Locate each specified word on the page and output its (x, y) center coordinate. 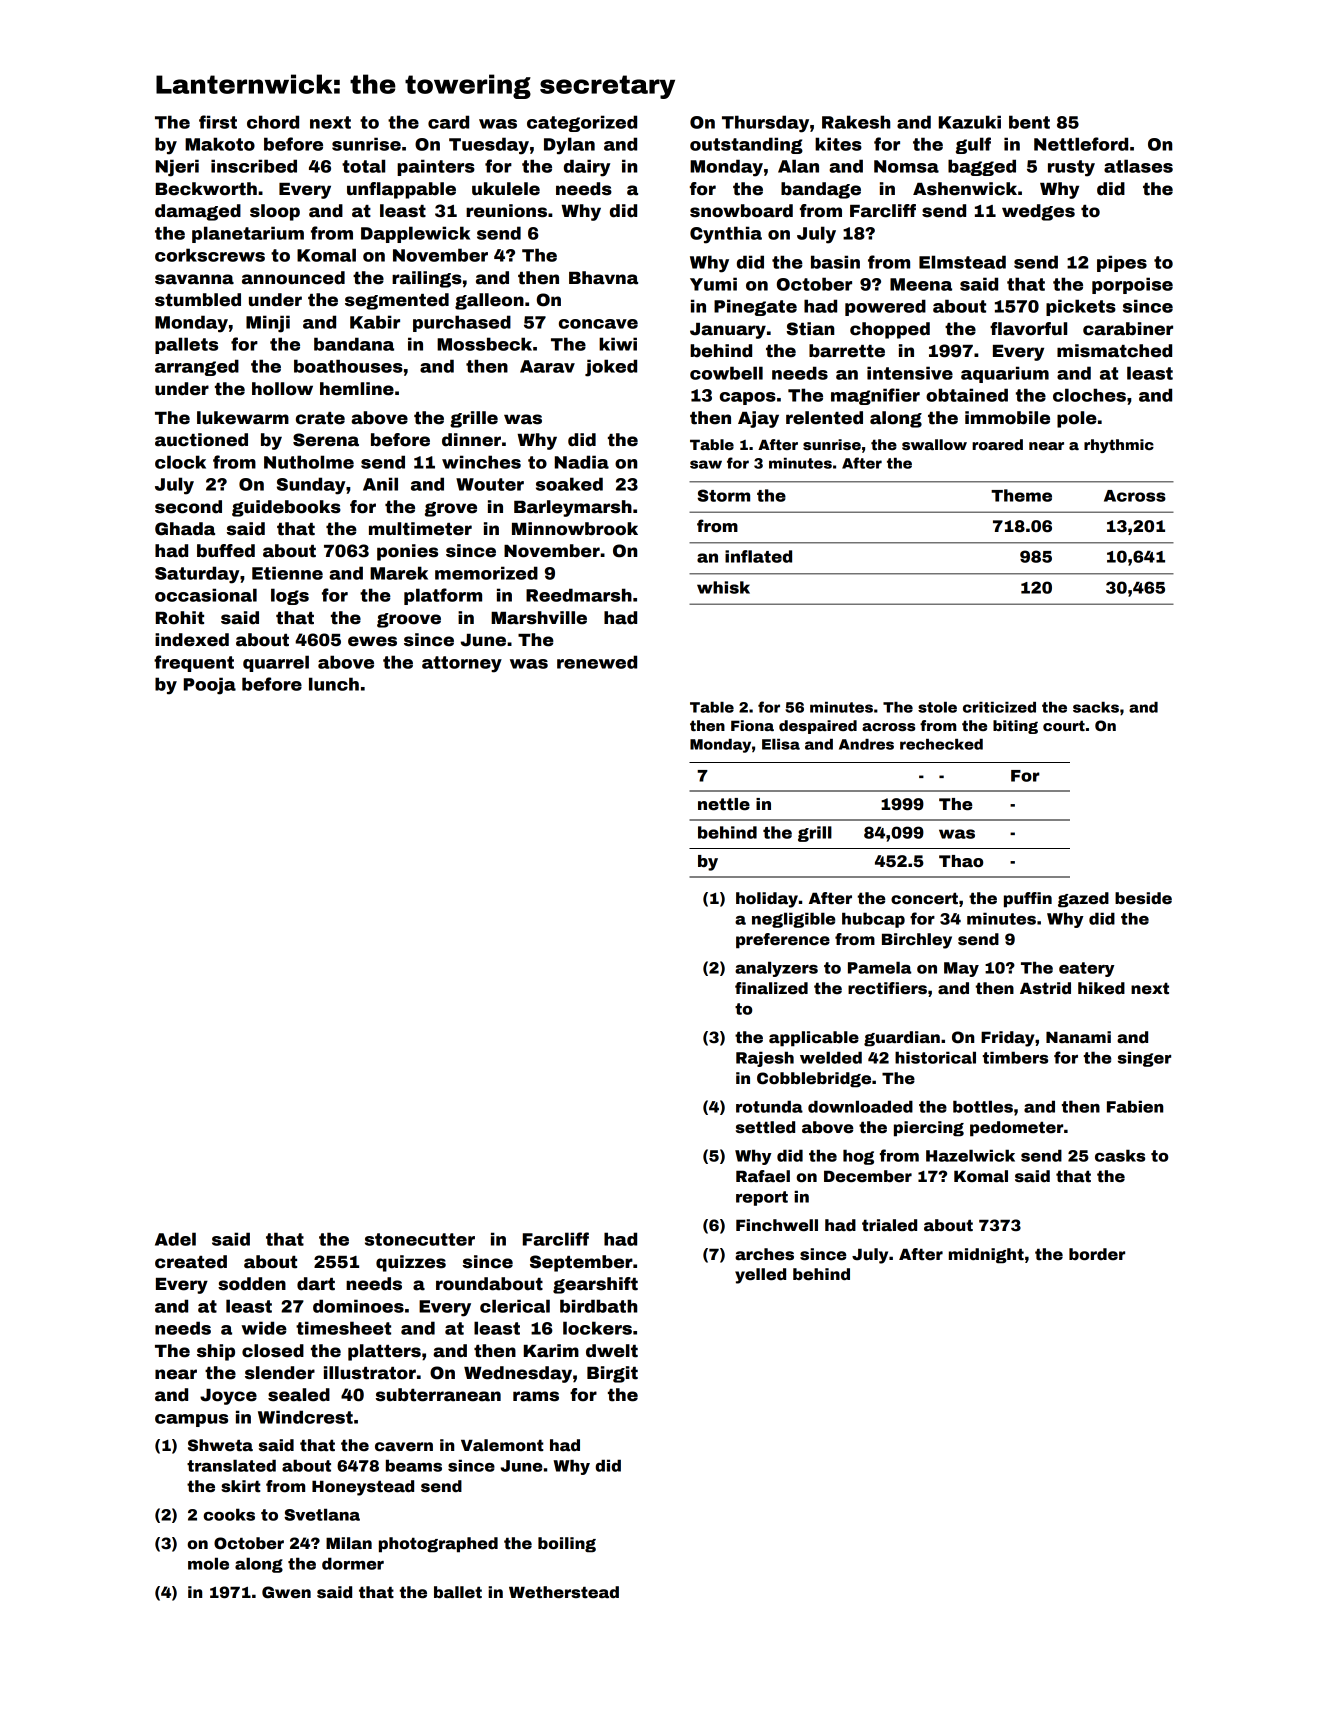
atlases (1138, 166)
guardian (902, 1039)
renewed (597, 662)
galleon (489, 301)
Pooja (210, 686)
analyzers (776, 969)
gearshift (595, 1285)
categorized (582, 123)
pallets (186, 345)
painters (436, 167)
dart (316, 1284)
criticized (999, 707)
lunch (334, 684)
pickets (1081, 307)
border (1097, 1254)
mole (208, 1563)
